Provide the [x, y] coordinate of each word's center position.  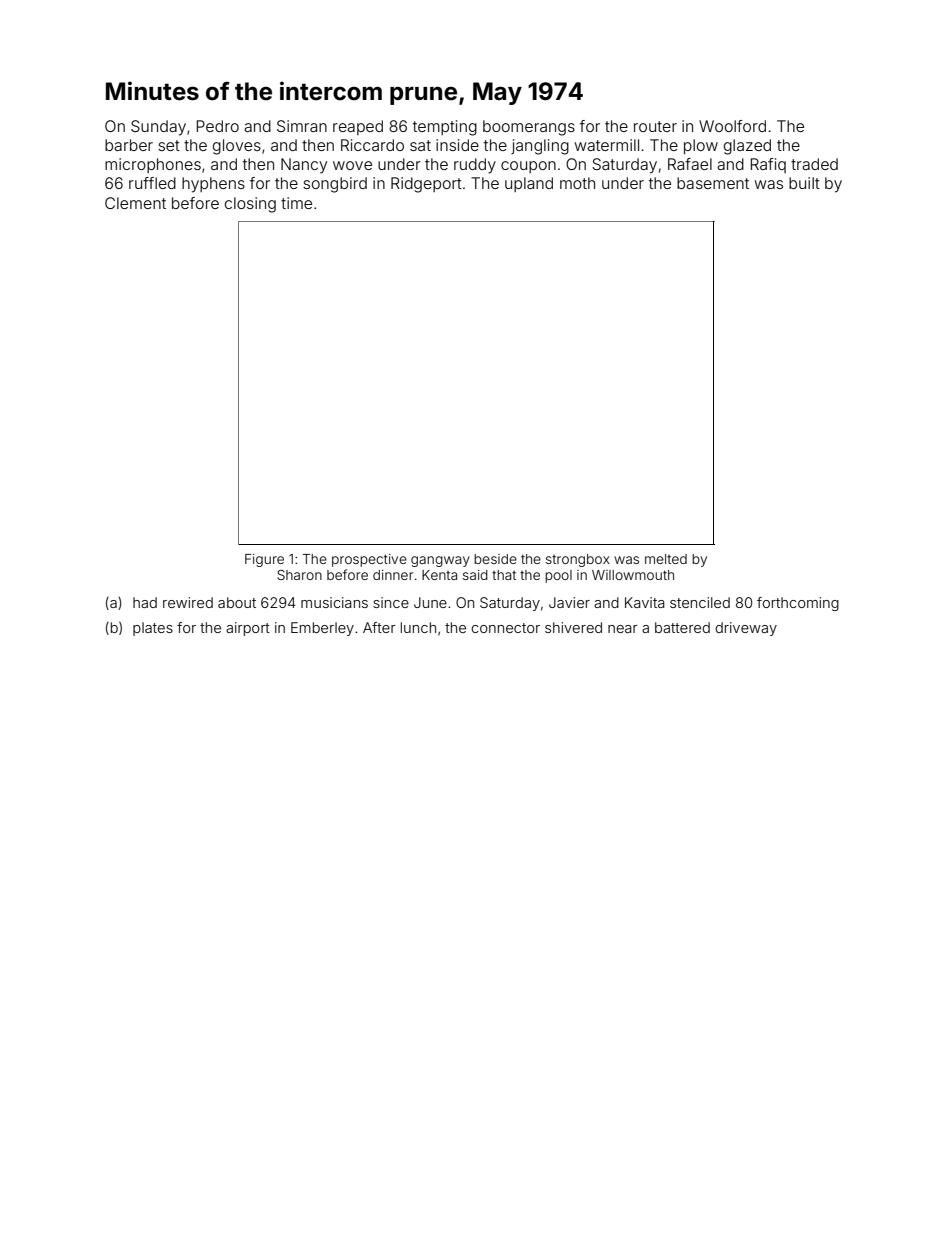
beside [495, 559]
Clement [135, 203]
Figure [264, 560]
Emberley [322, 629]
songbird [335, 185]
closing [250, 205]
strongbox [578, 560]
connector [505, 628]
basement [713, 183]
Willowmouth [633, 575]
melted [666, 559]
